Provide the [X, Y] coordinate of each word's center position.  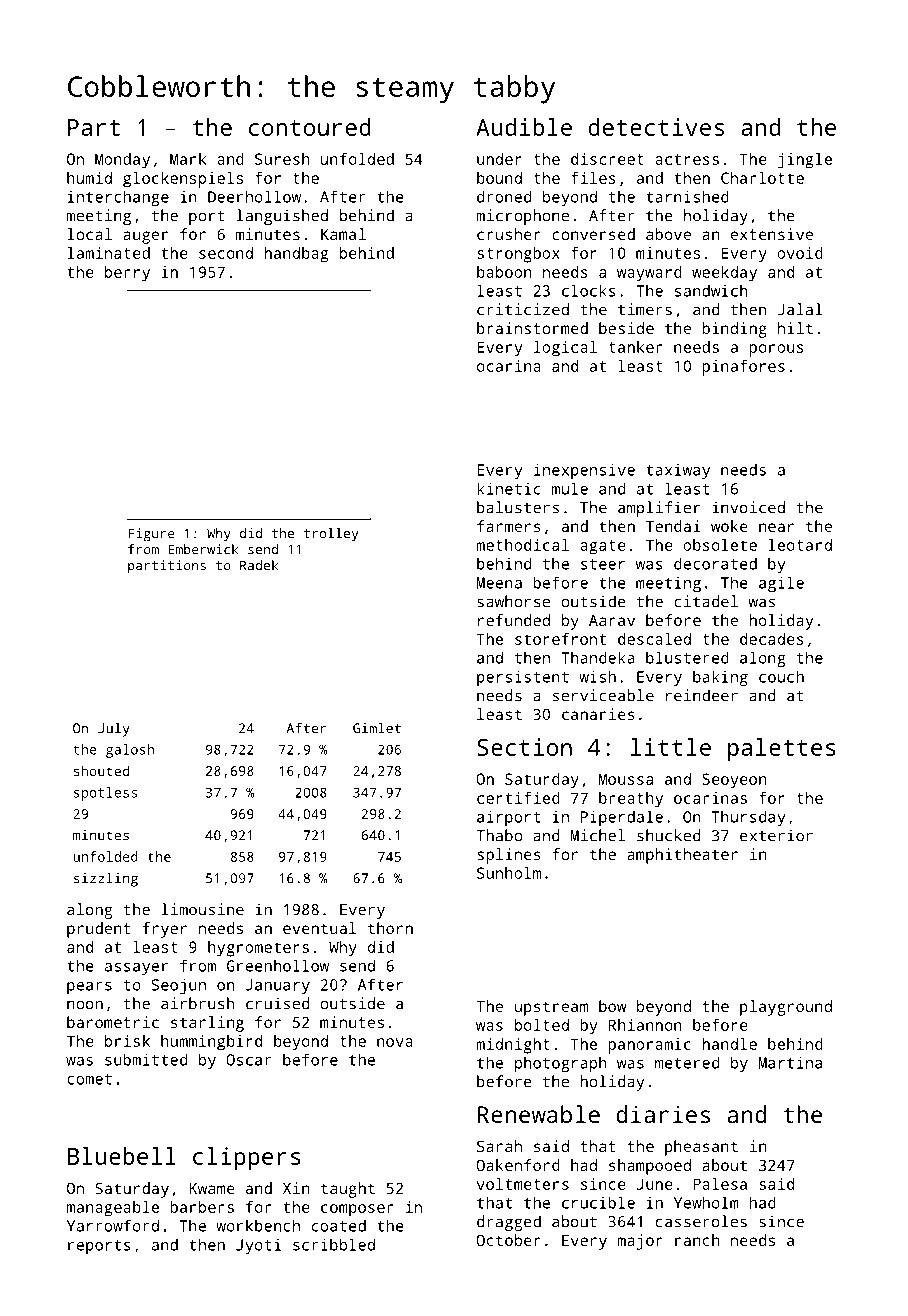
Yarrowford [113, 1226]
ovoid [800, 253]
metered [687, 1062]
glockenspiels [183, 180]
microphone [522, 217]
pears [89, 988]
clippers [247, 1159]
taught [348, 1190]
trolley [331, 535]
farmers [509, 526]
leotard [800, 545]
